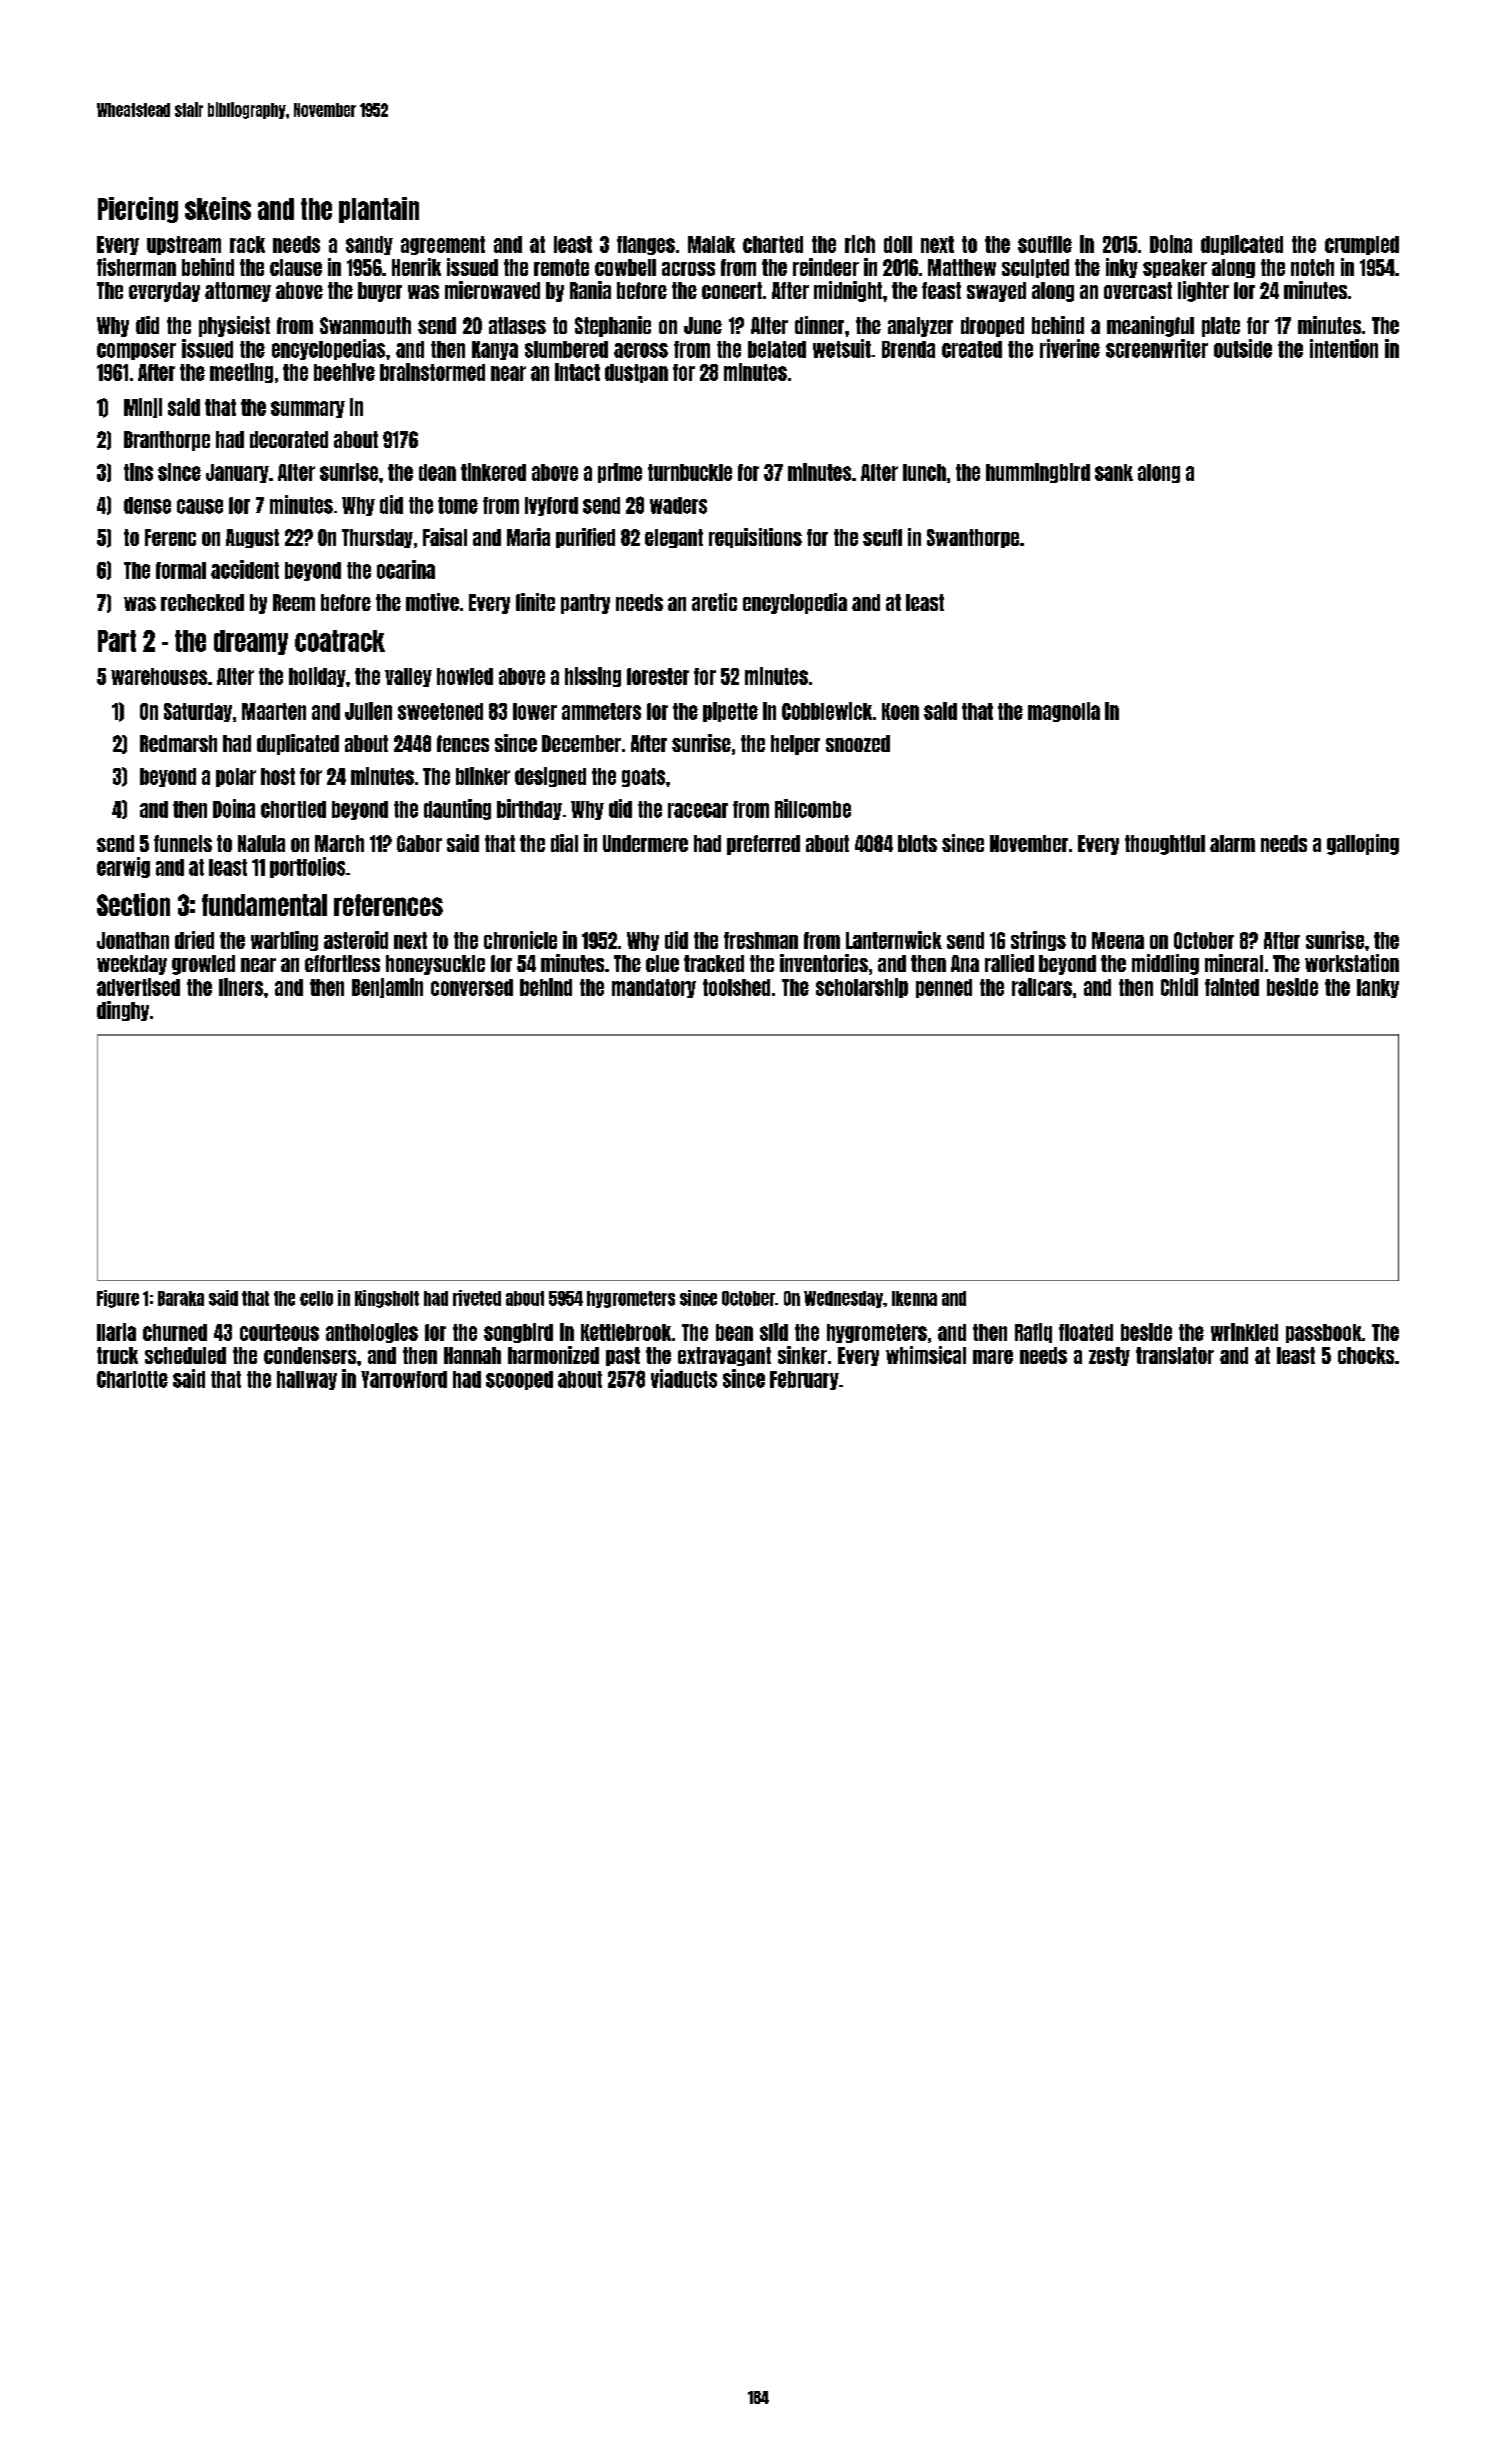  I want to click on doll, so click(898, 244).
